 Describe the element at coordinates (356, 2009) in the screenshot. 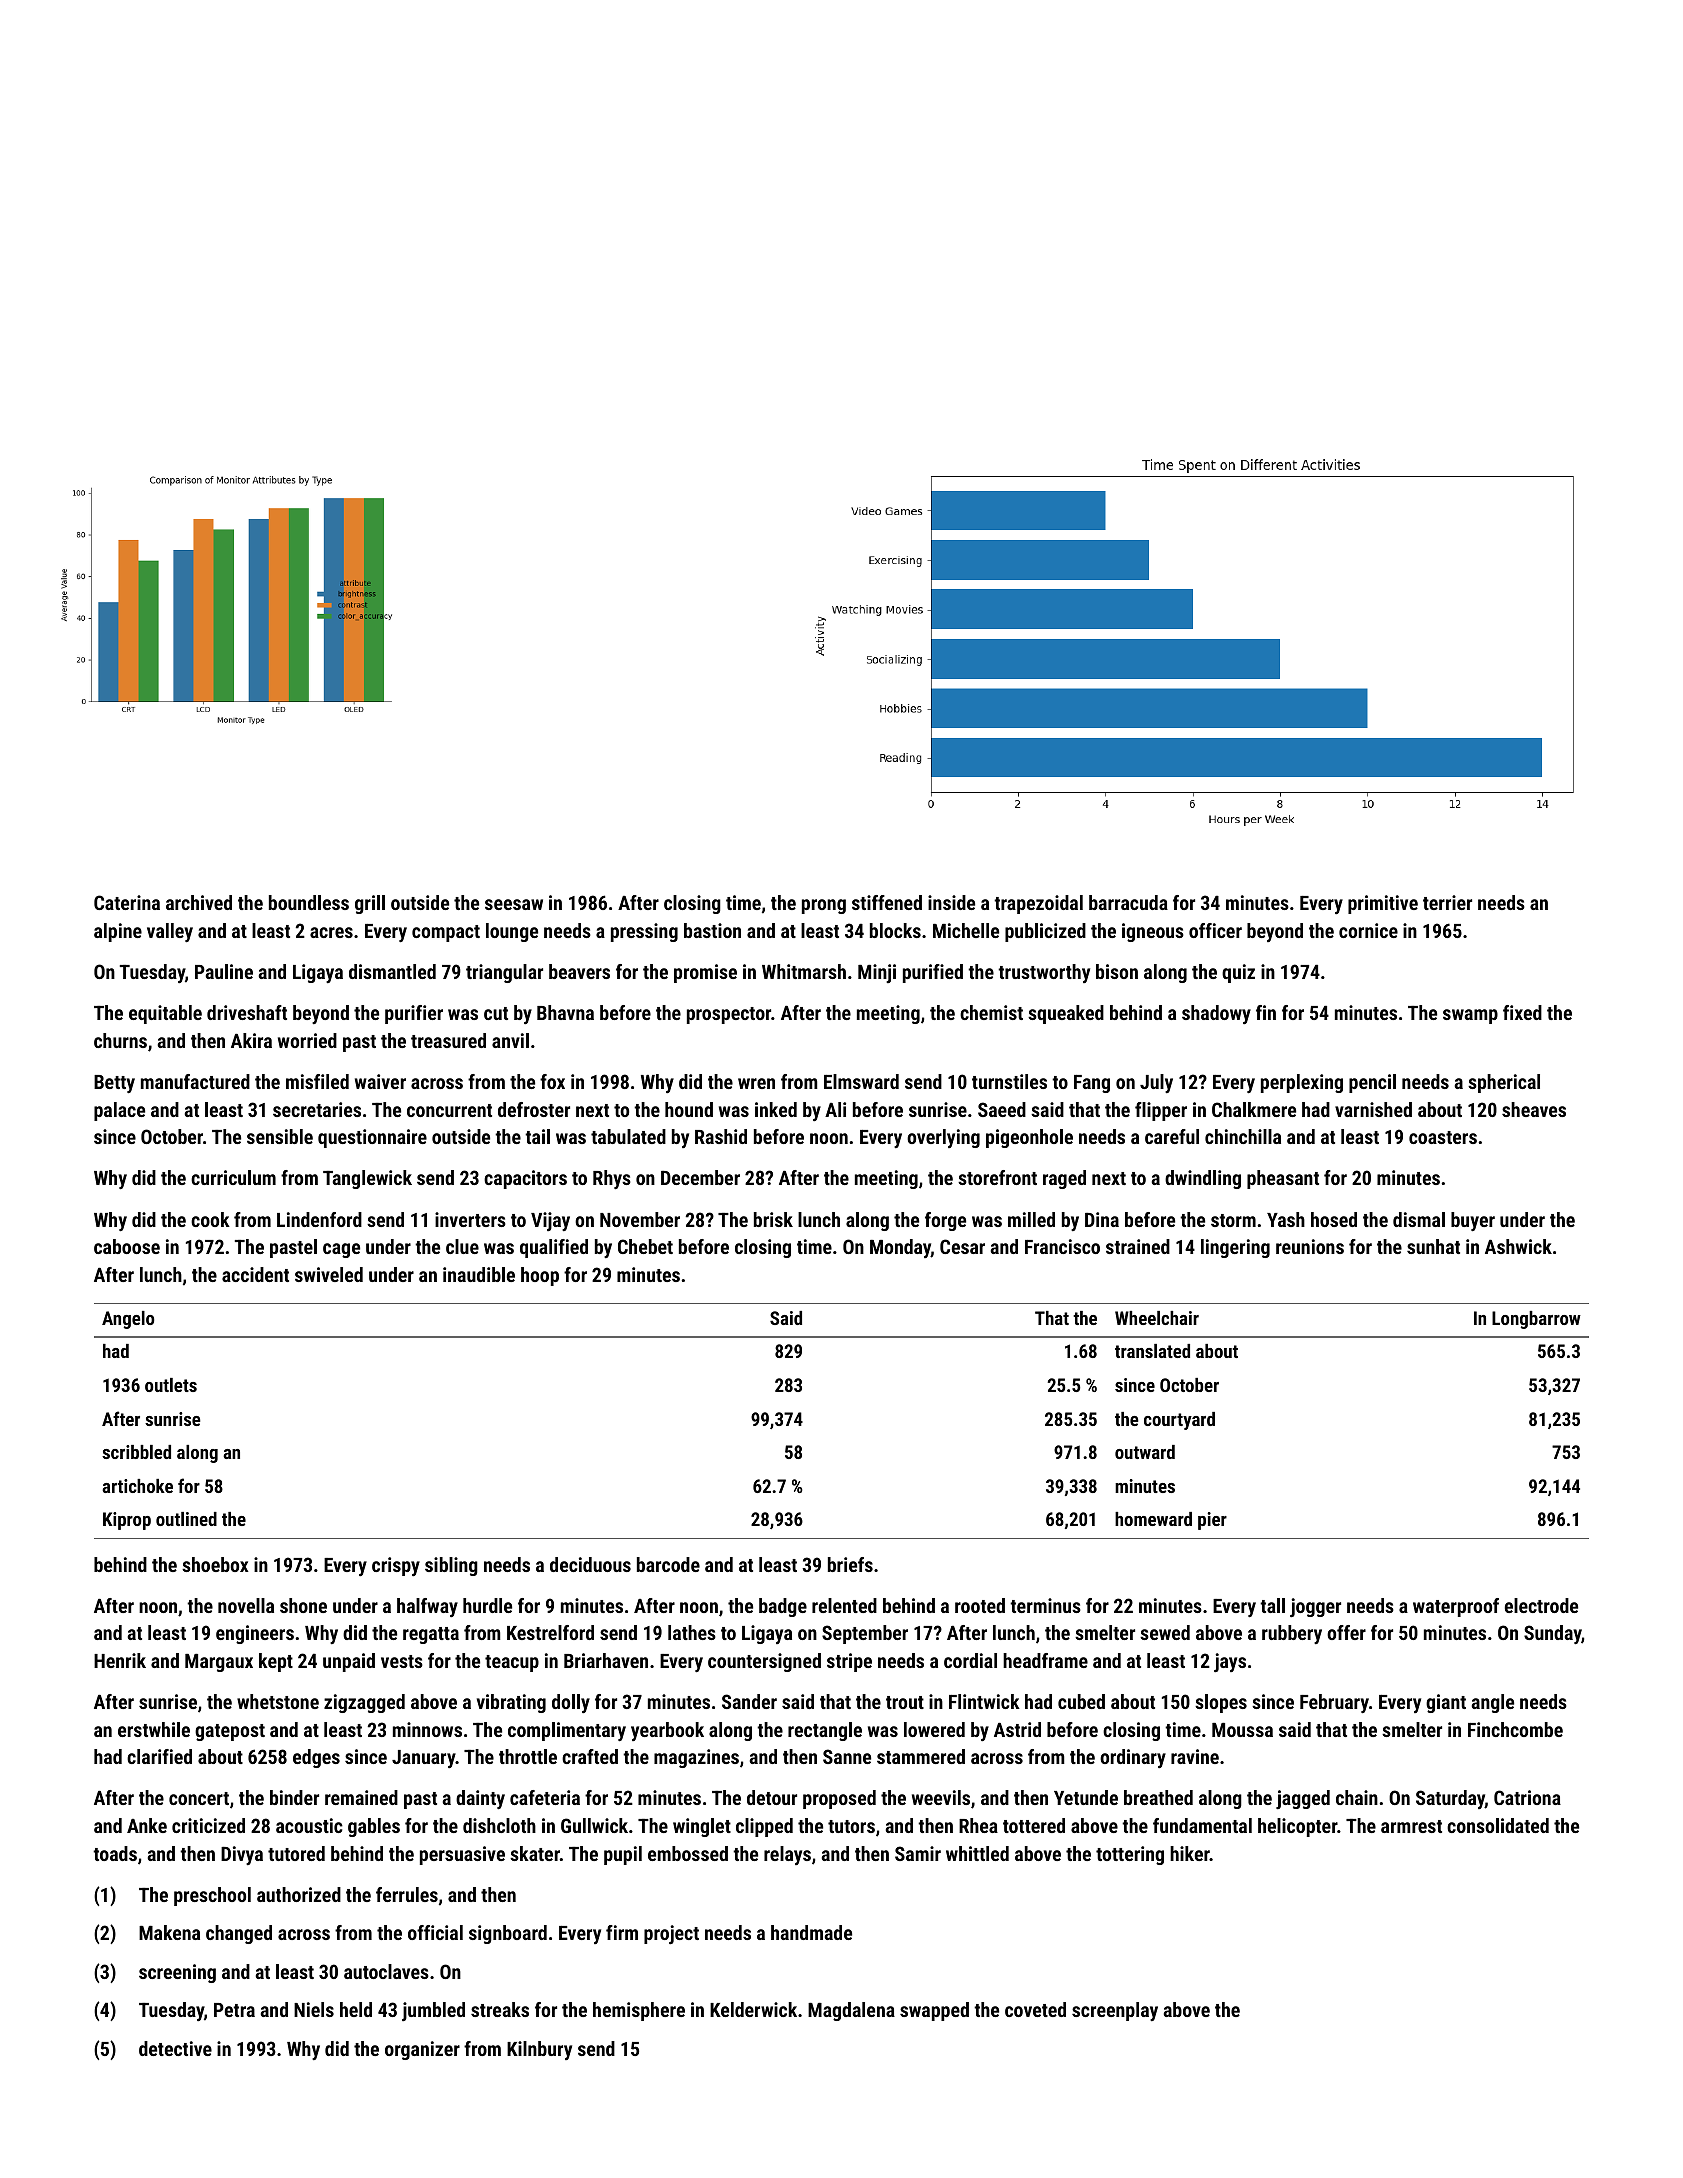

I see `held` at that location.
